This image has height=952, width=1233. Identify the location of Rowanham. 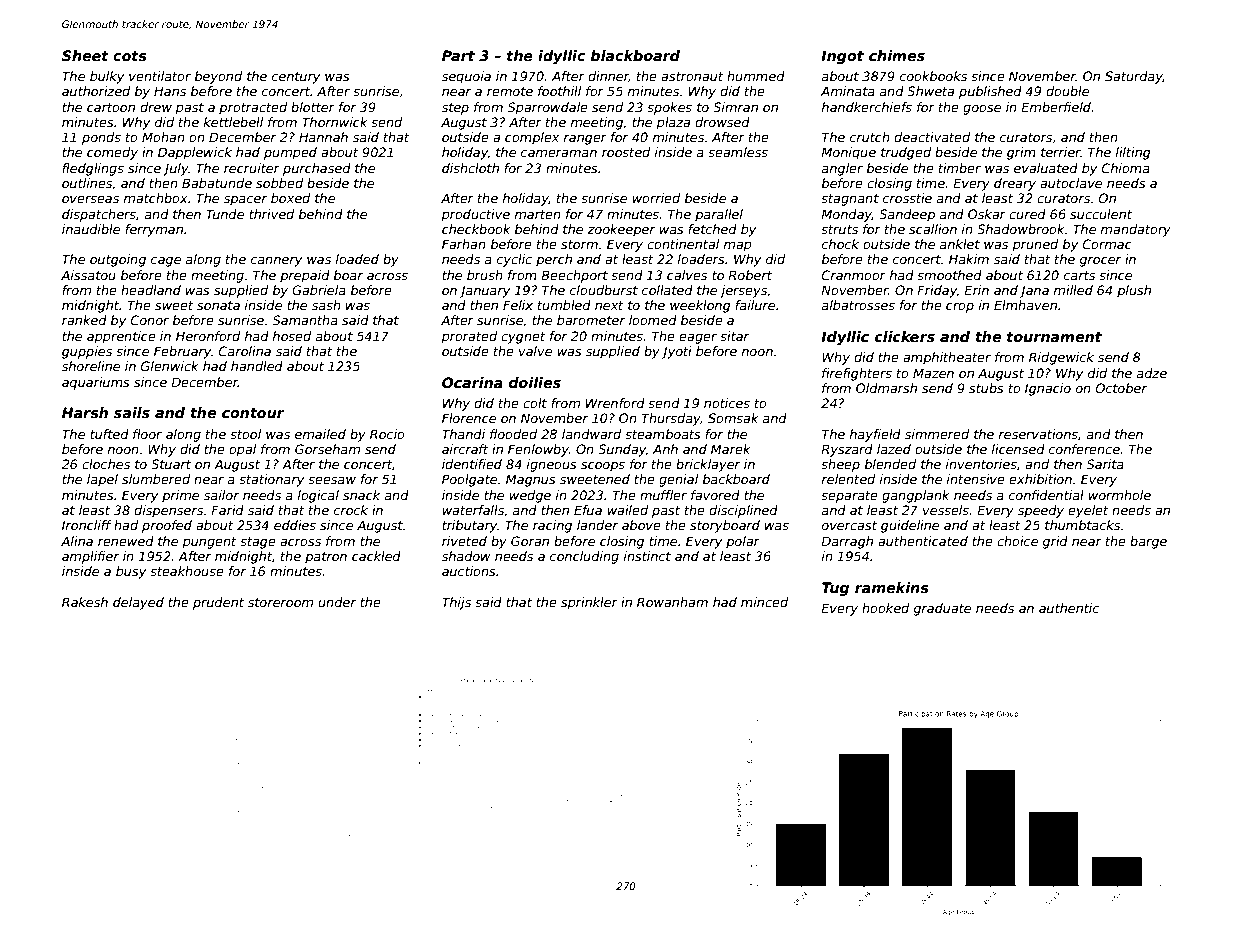
(672, 602).
